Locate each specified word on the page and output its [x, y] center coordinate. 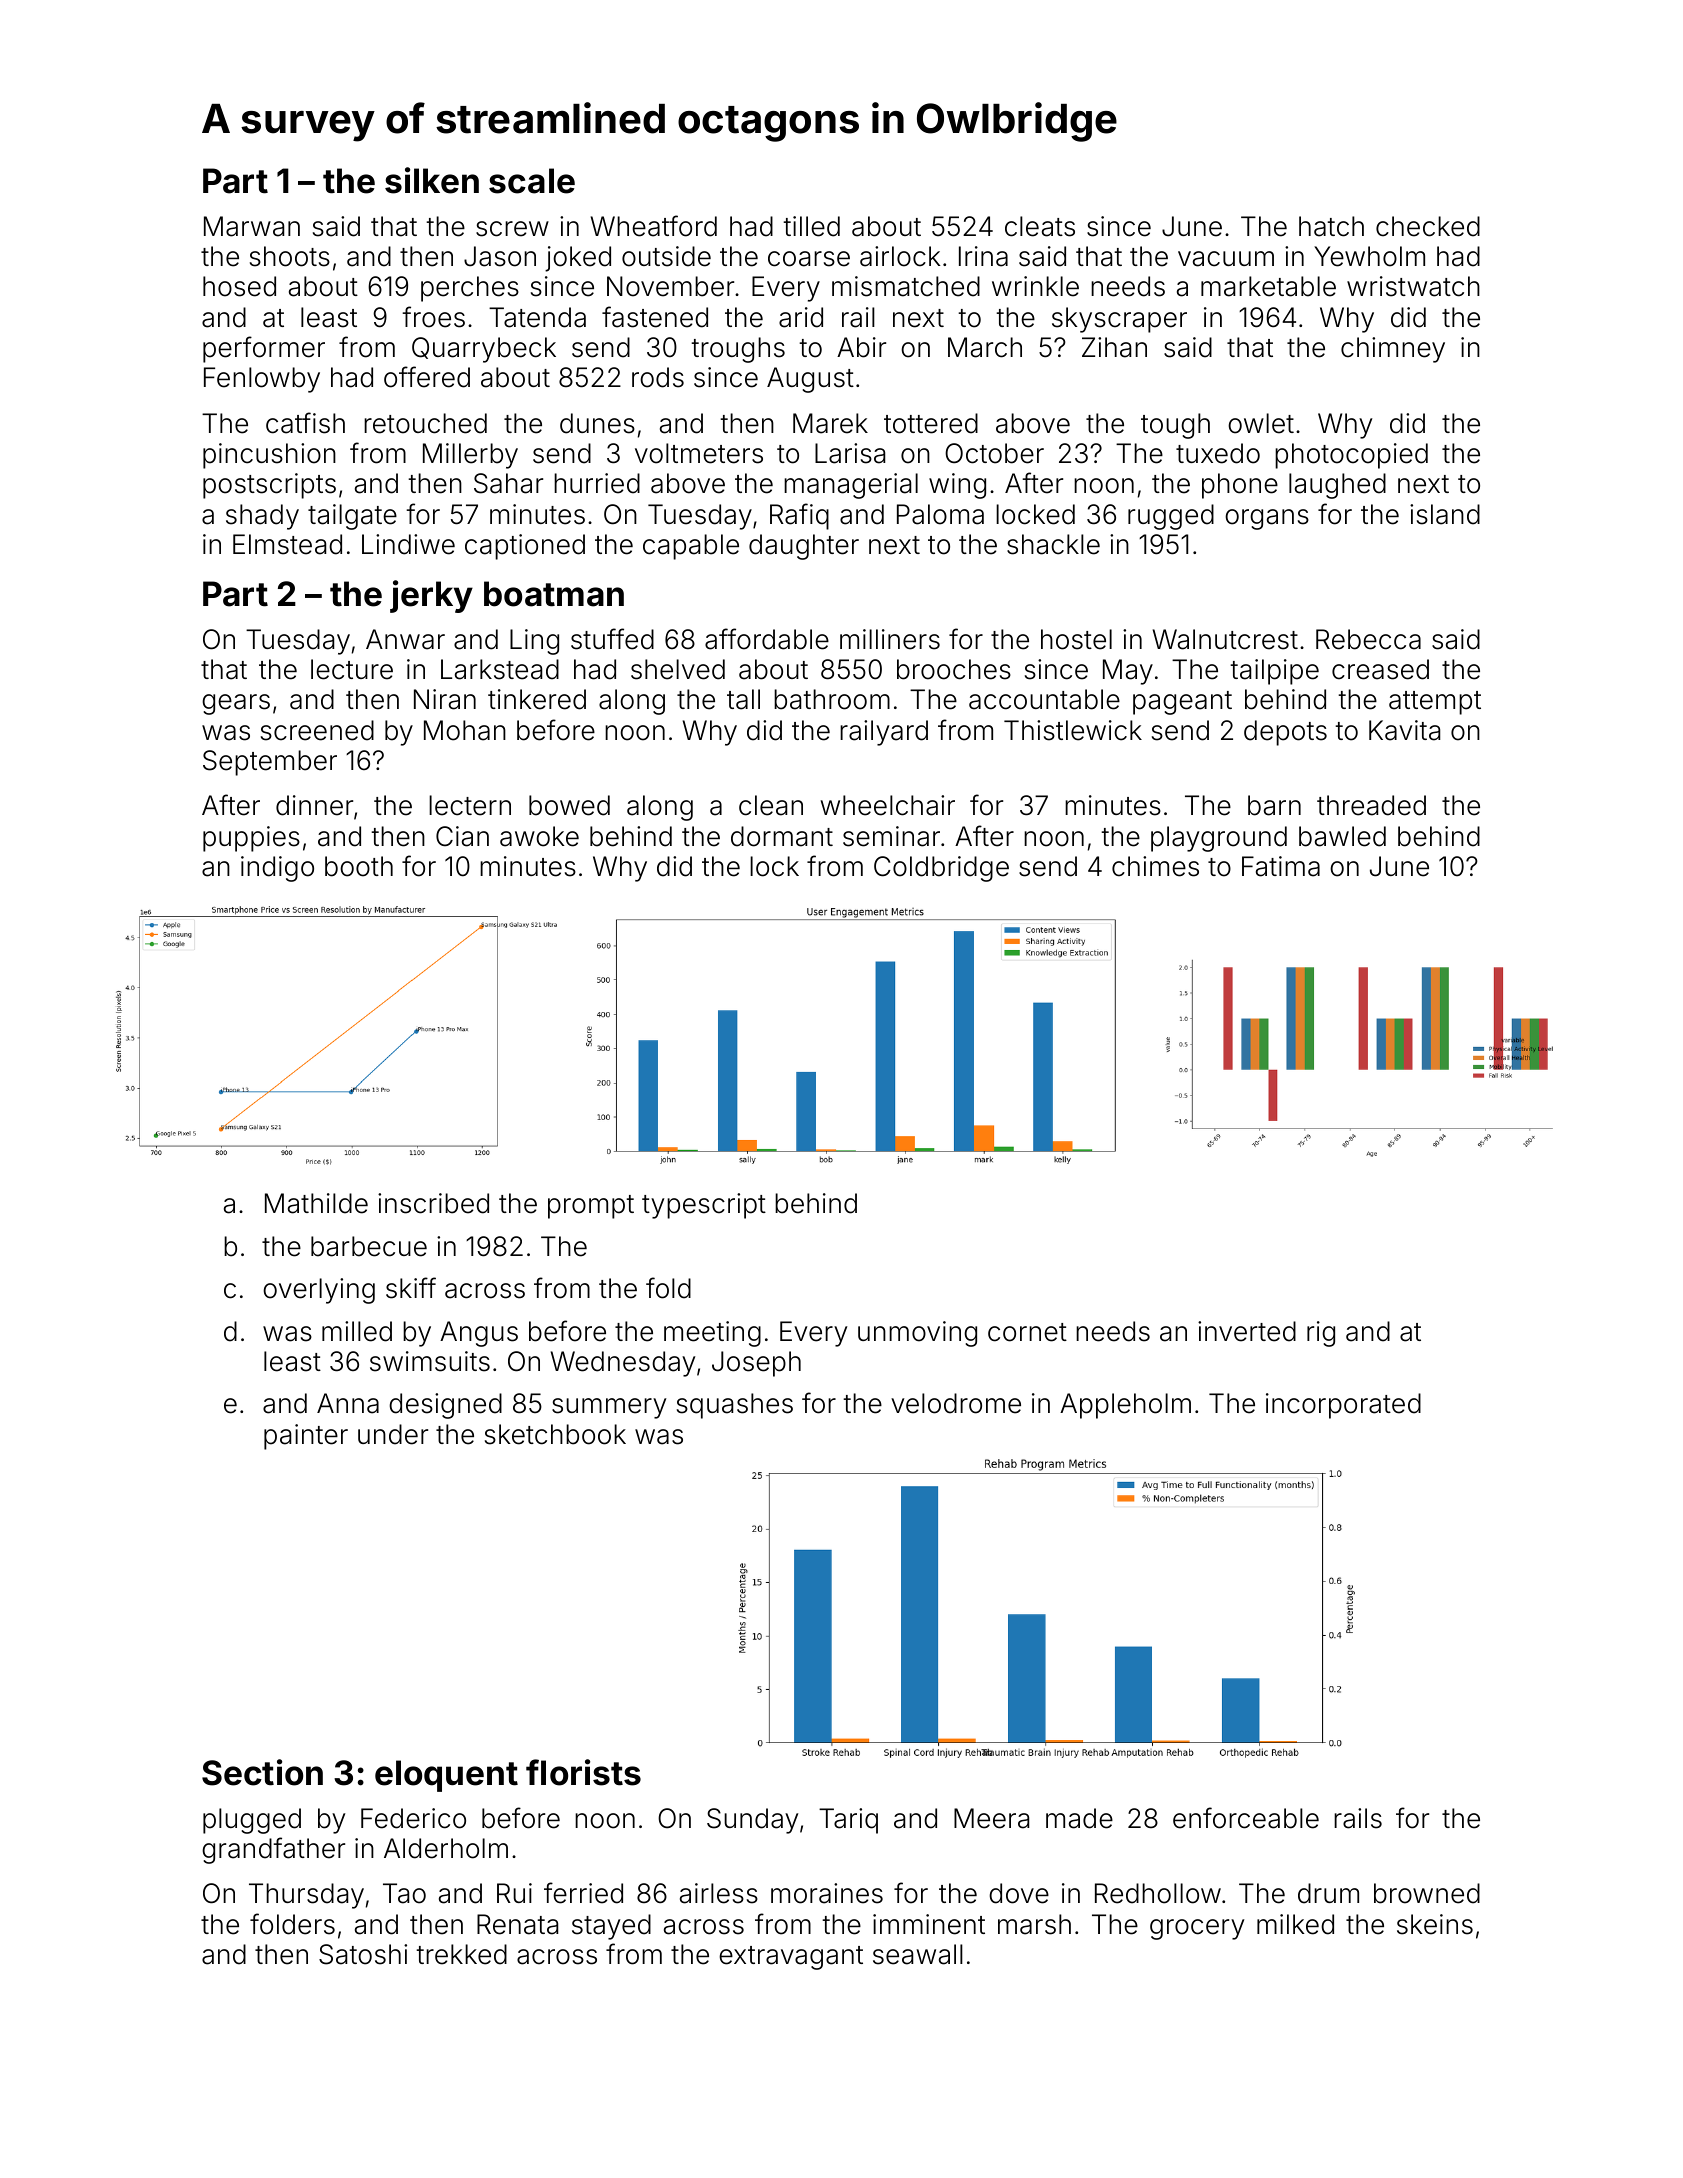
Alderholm [446, 1848]
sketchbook [555, 1434]
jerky [431, 596]
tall [743, 699]
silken [432, 180]
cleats [1040, 226]
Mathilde [316, 1203]
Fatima [1281, 866]
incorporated [1343, 1406]
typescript [704, 1206]
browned [1427, 1893]
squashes [735, 1406]
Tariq [848, 1821]
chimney [1393, 350]
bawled [1342, 836]
